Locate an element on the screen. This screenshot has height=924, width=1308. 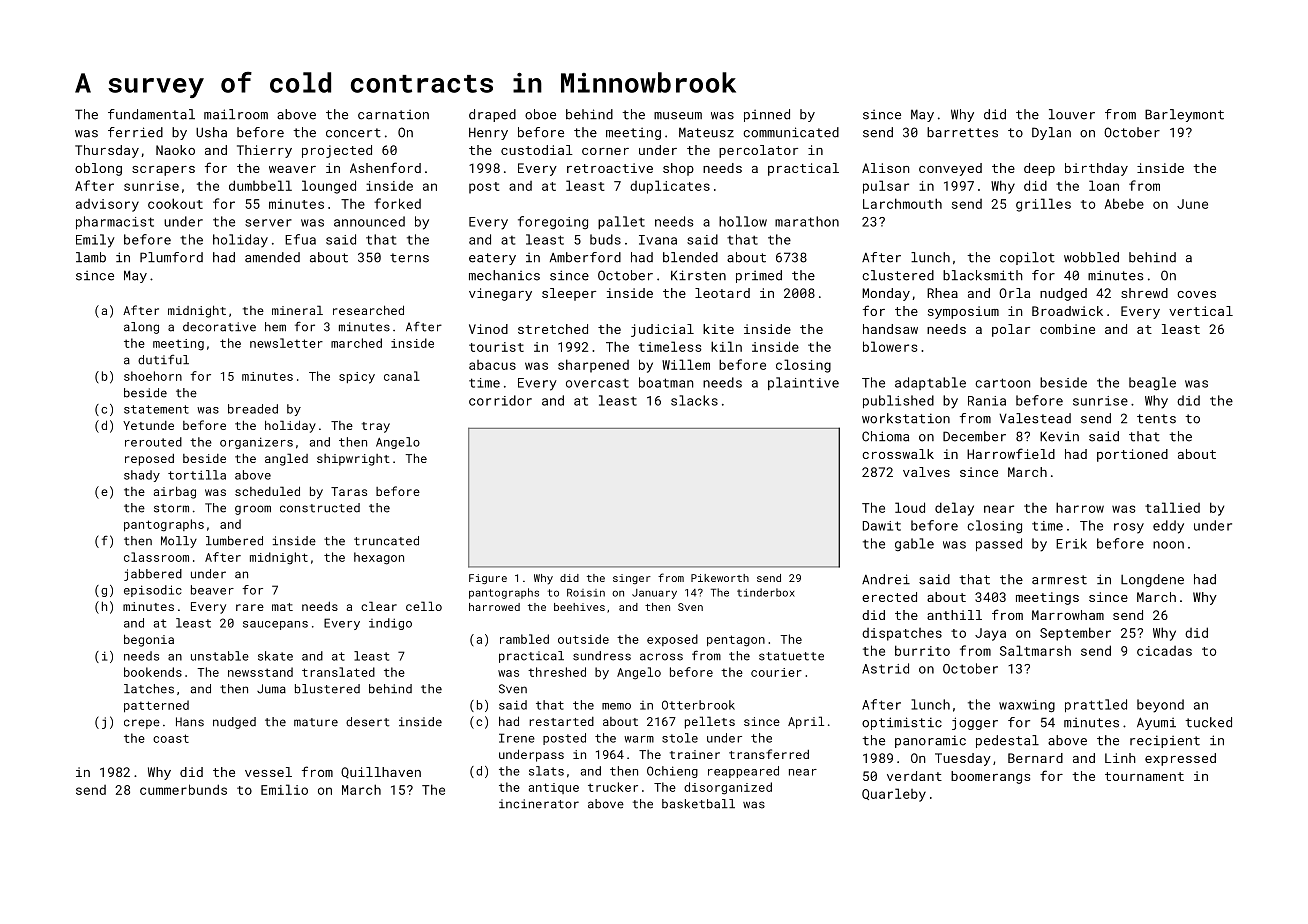
basketball is located at coordinates (698, 804).
